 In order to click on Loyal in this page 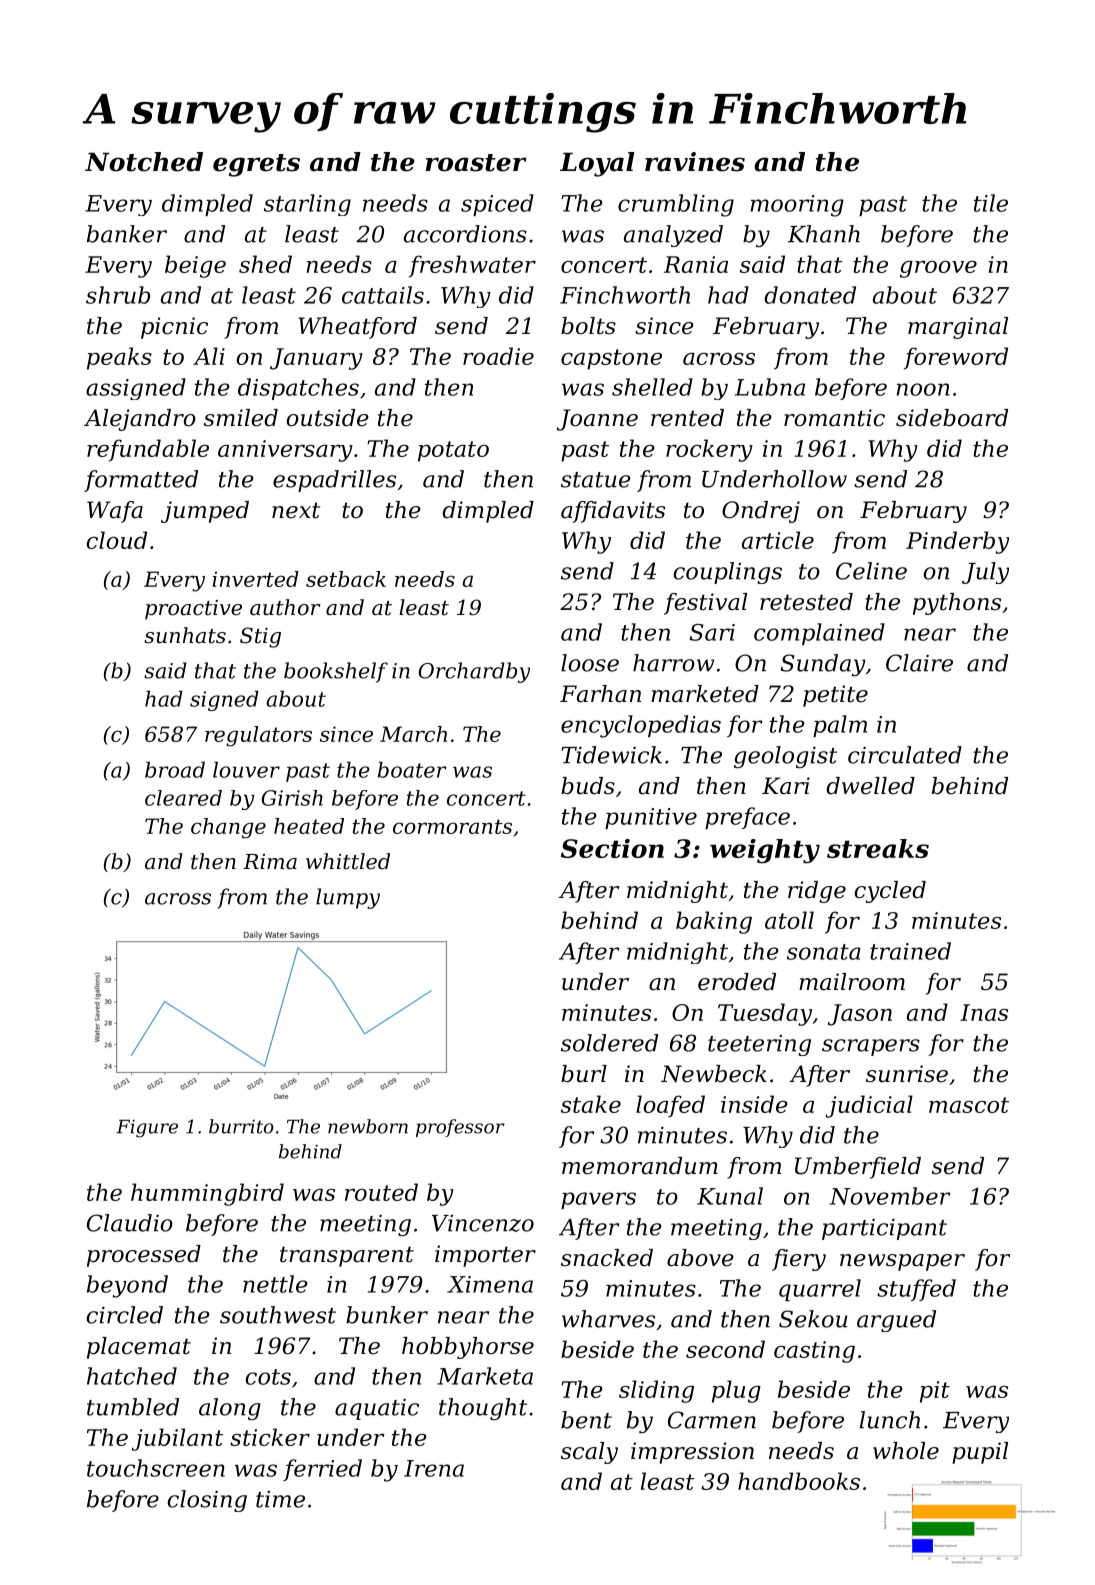, I will do `click(597, 164)`.
